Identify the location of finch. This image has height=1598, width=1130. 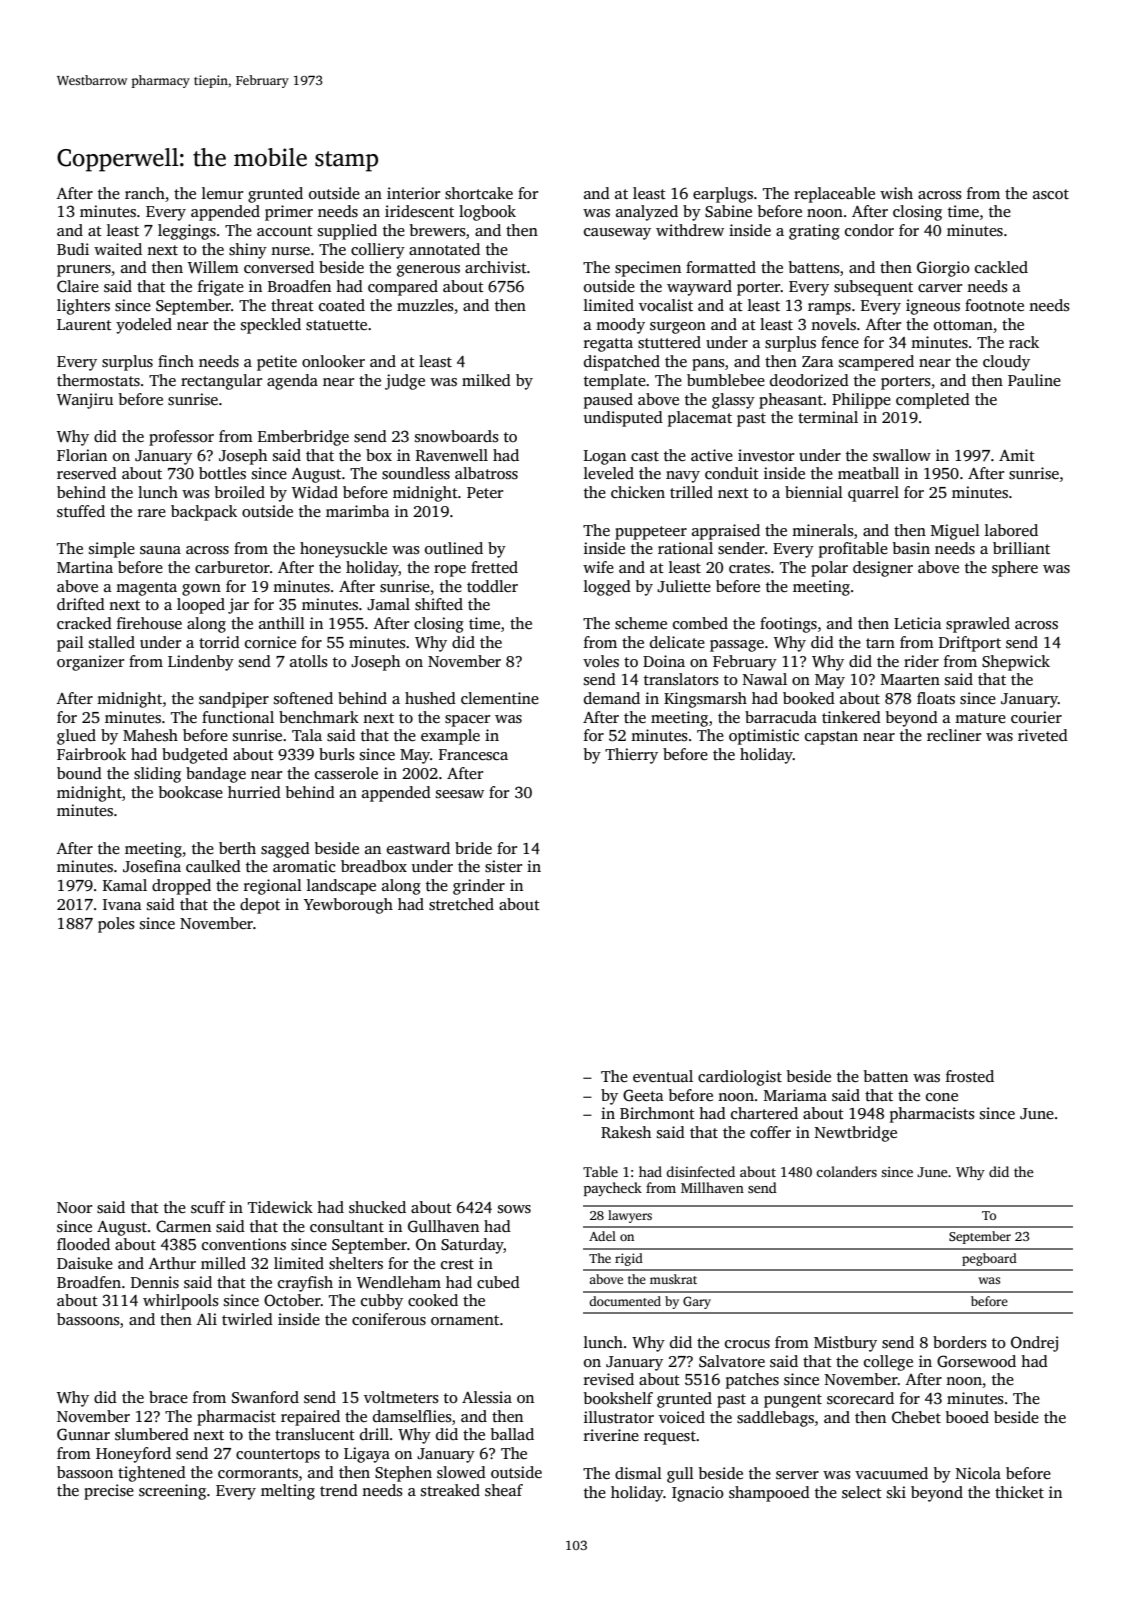
(176, 361).
